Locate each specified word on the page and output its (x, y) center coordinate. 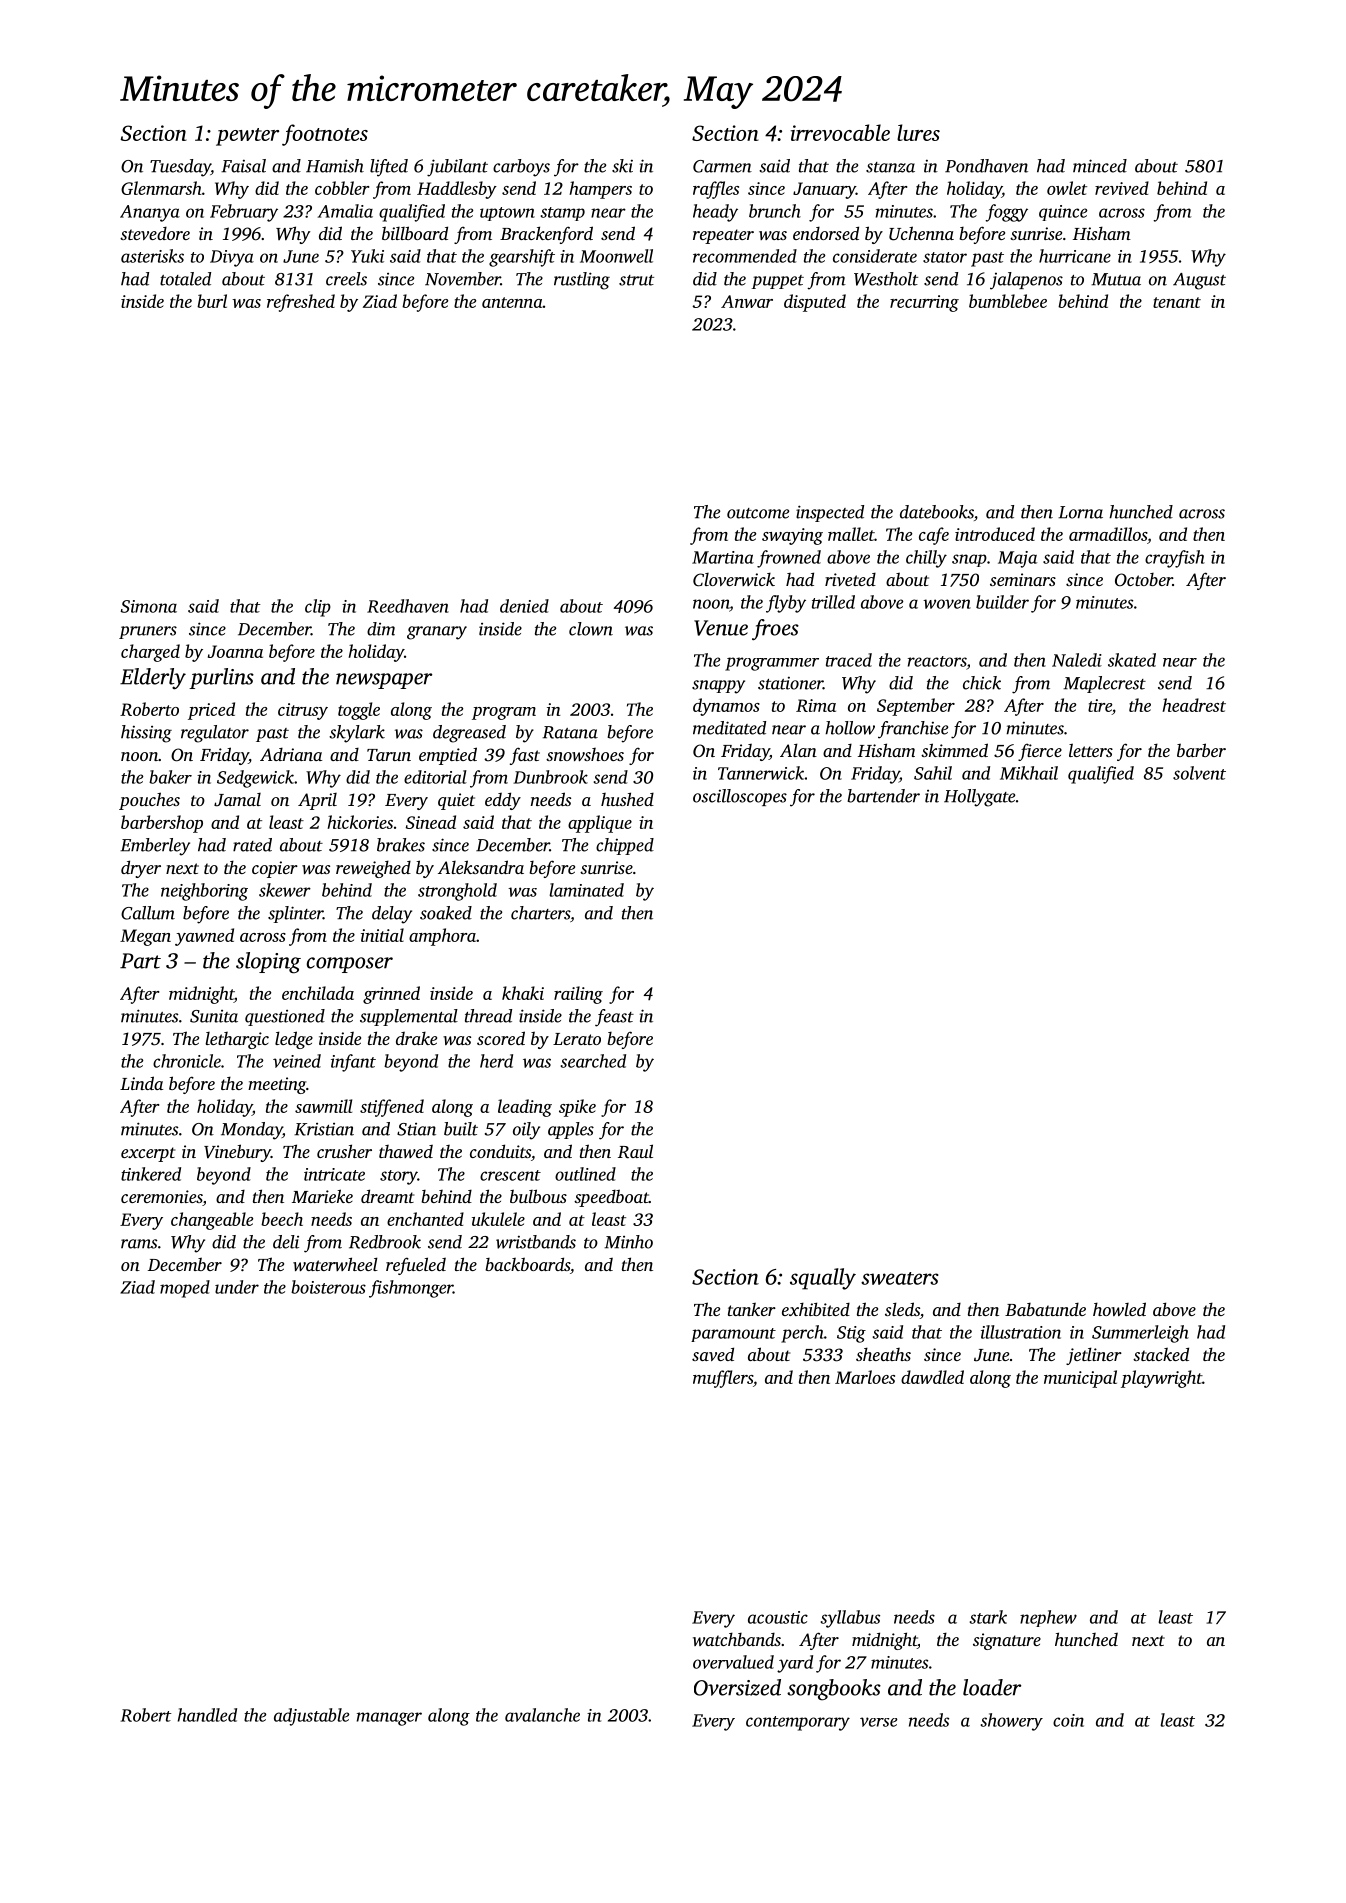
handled (207, 1715)
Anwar (747, 301)
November (463, 279)
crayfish (1175, 559)
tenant (1177, 302)
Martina (723, 557)
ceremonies (161, 1196)
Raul (635, 1151)
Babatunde (1045, 1309)
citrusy (303, 711)
